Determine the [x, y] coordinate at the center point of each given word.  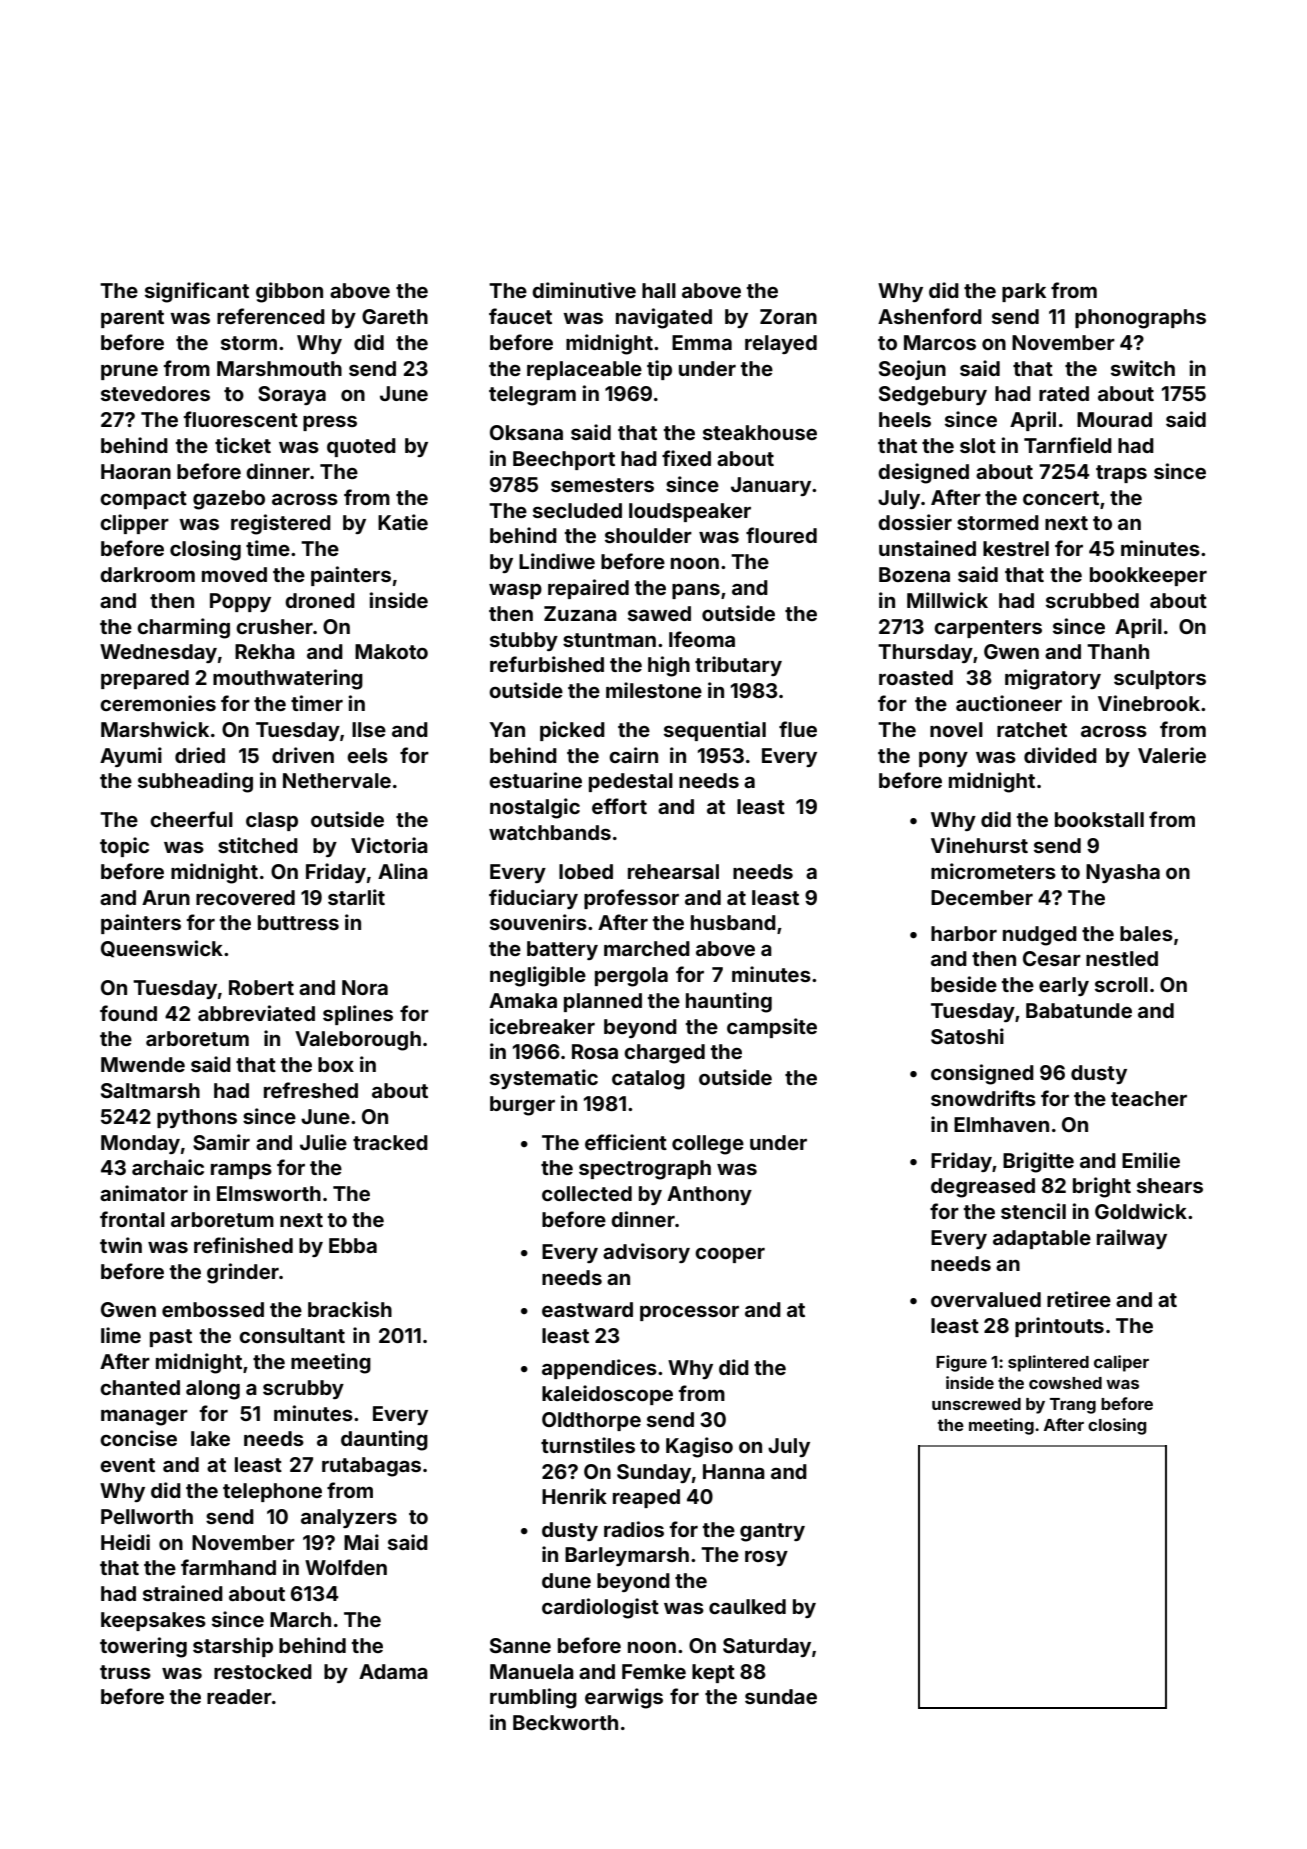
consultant [292, 1335]
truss [125, 1672]
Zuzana [580, 613]
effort [619, 806]
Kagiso [699, 1447]
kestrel [1016, 548]
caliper [1121, 1363]
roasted [916, 677]
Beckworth [565, 1722]
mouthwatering [288, 679]
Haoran [136, 471]
